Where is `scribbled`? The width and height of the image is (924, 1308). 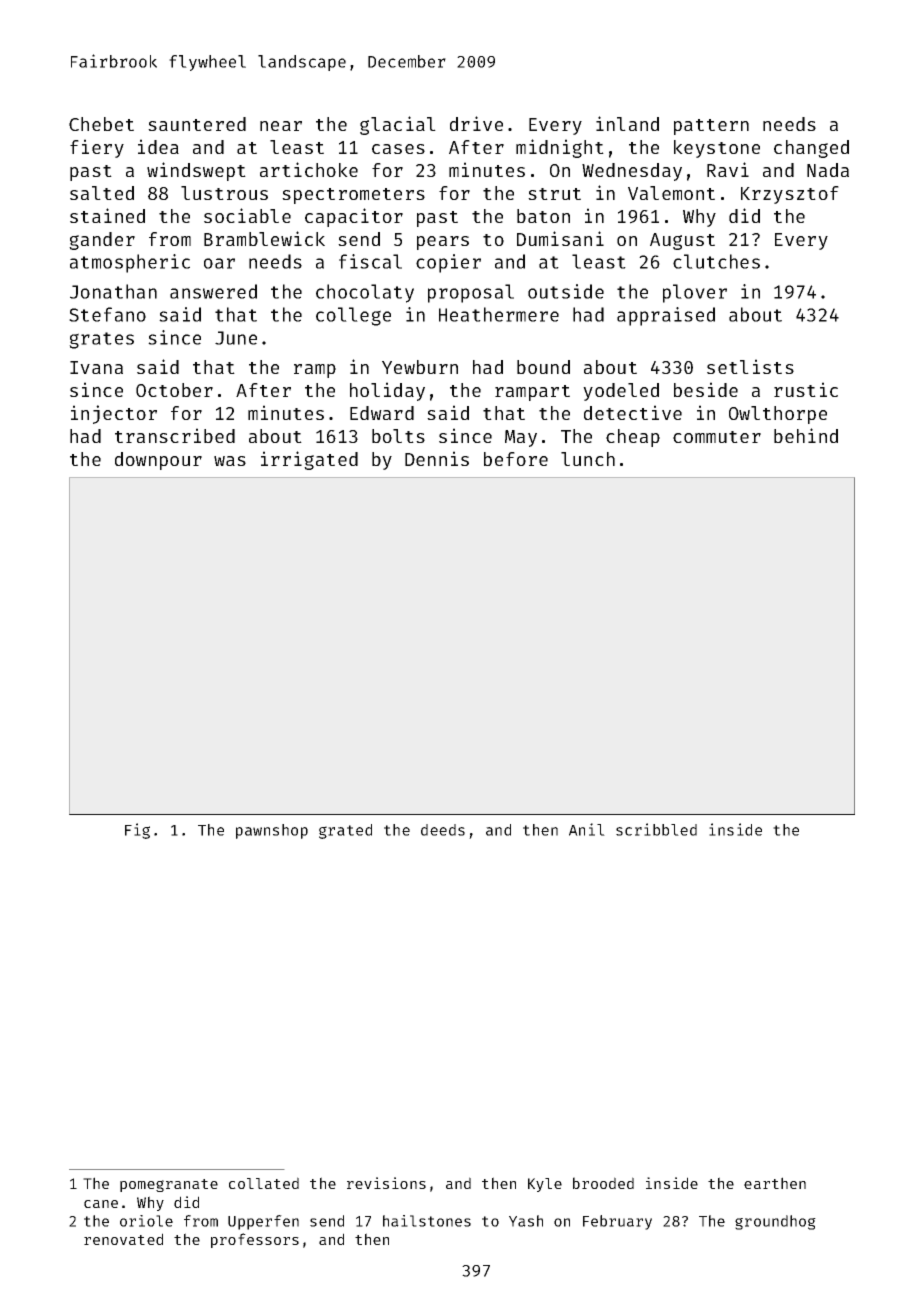 scribbled is located at coordinates (656, 829).
